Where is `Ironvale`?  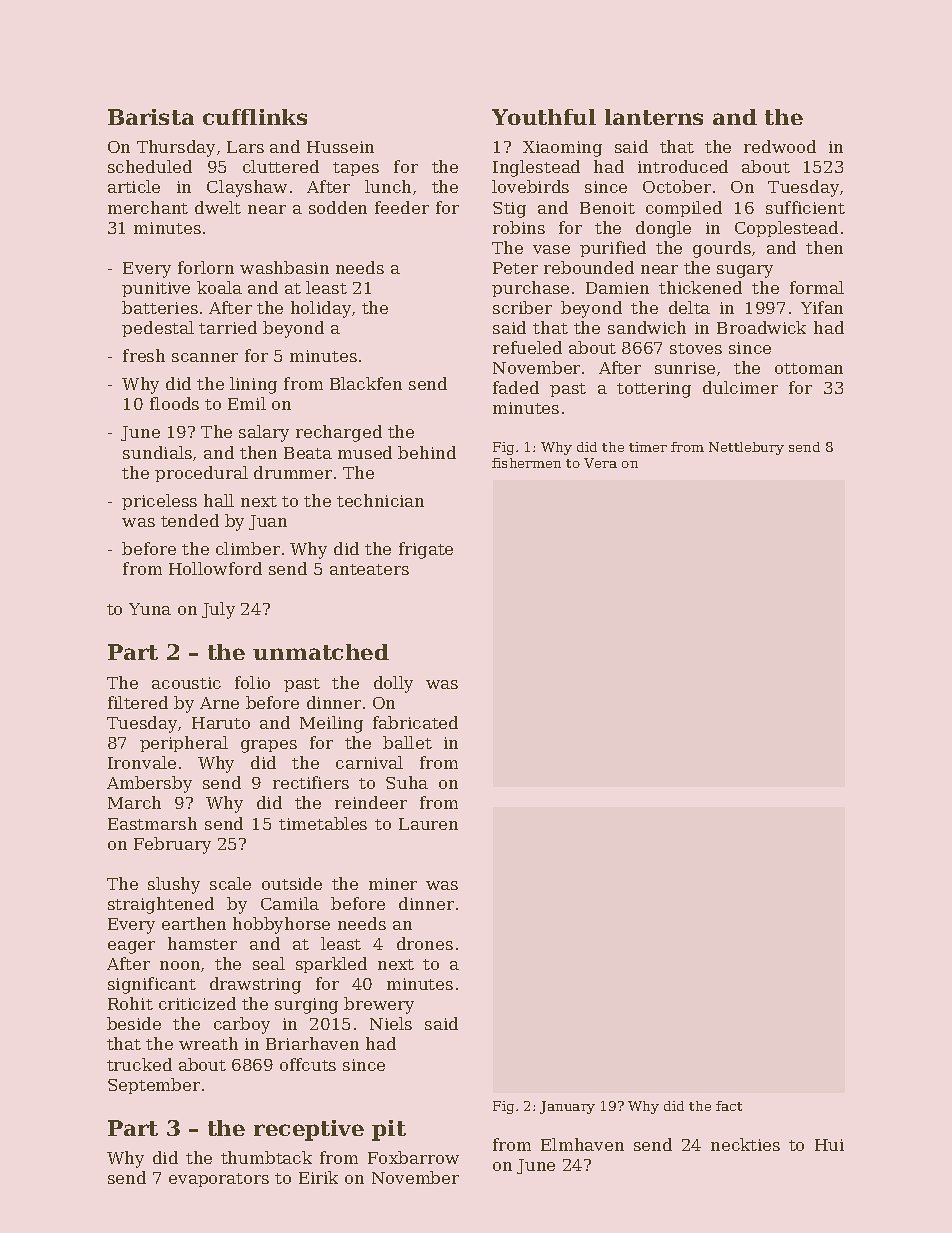 Ironvale is located at coordinates (142, 762).
